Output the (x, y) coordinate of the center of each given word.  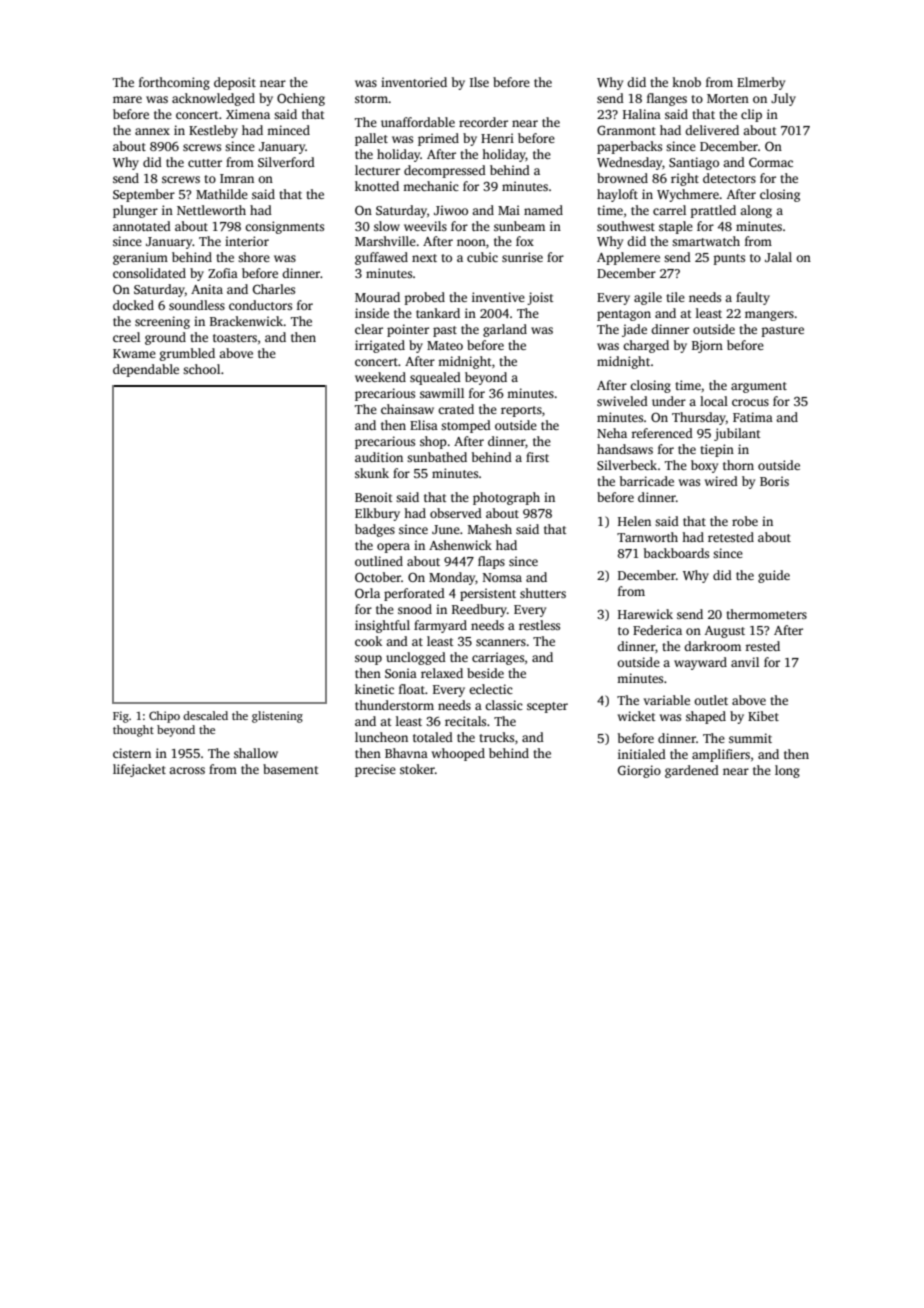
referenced (662, 433)
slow (387, 226)
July (783, 99)
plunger (135, 211)
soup (368, 660)
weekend (380, 377)
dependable (146, 370)
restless (539, 625)
